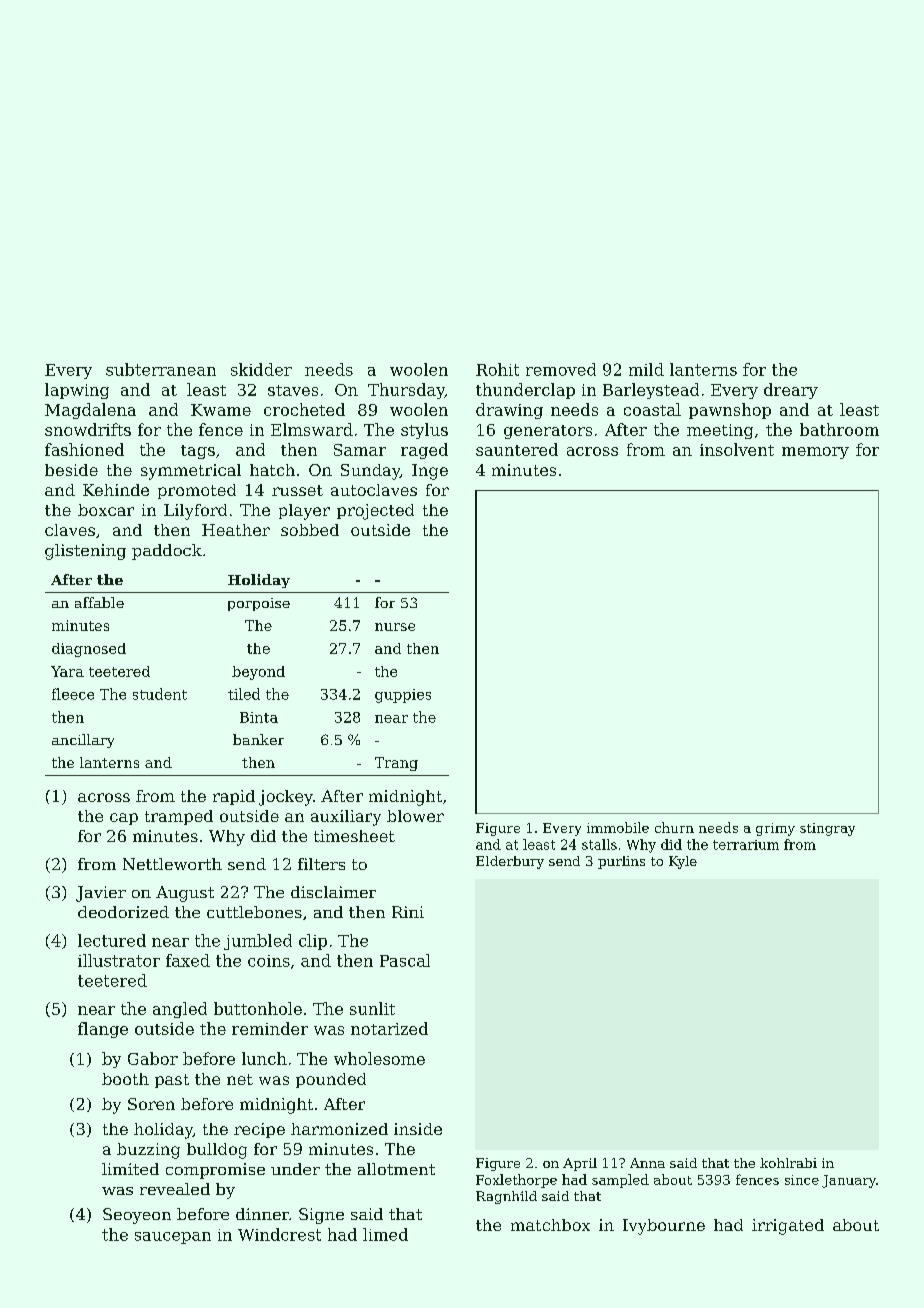  Describe the element at coordinates (506, 1197) in the screenshot. I see `Ragnhild` at that location.
